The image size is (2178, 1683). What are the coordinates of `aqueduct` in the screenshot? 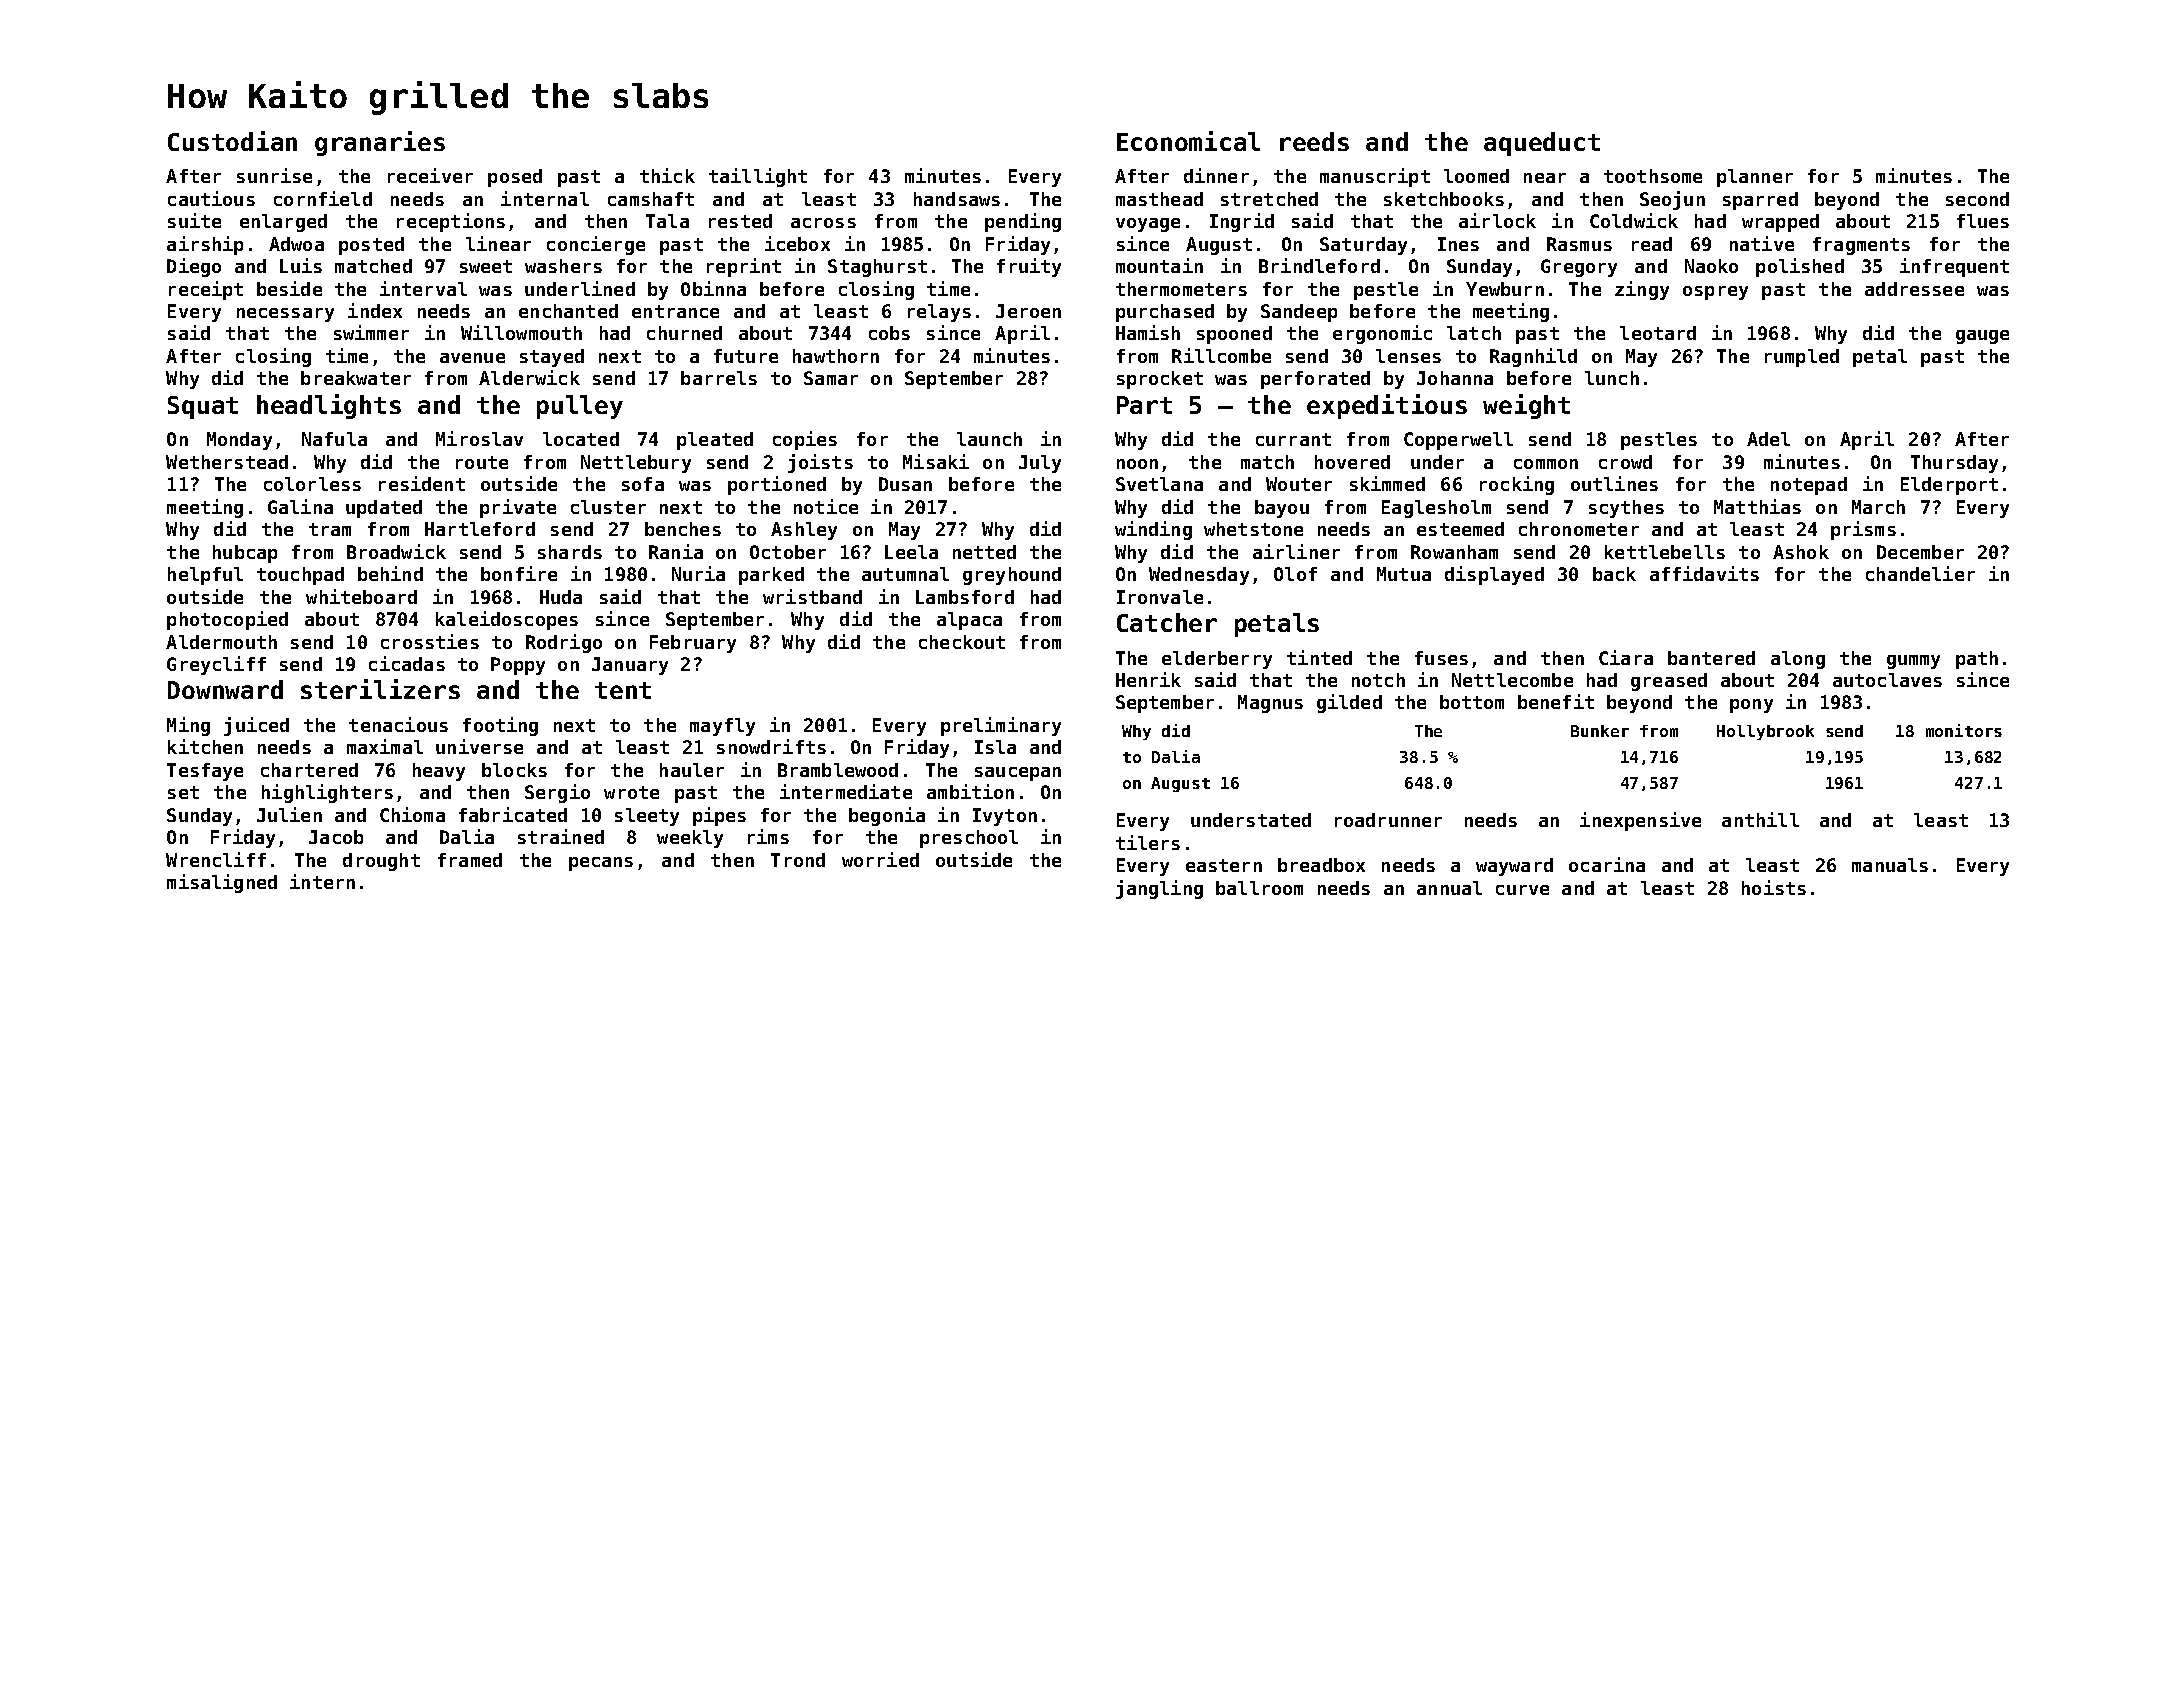 It's located at (1542, 144).
